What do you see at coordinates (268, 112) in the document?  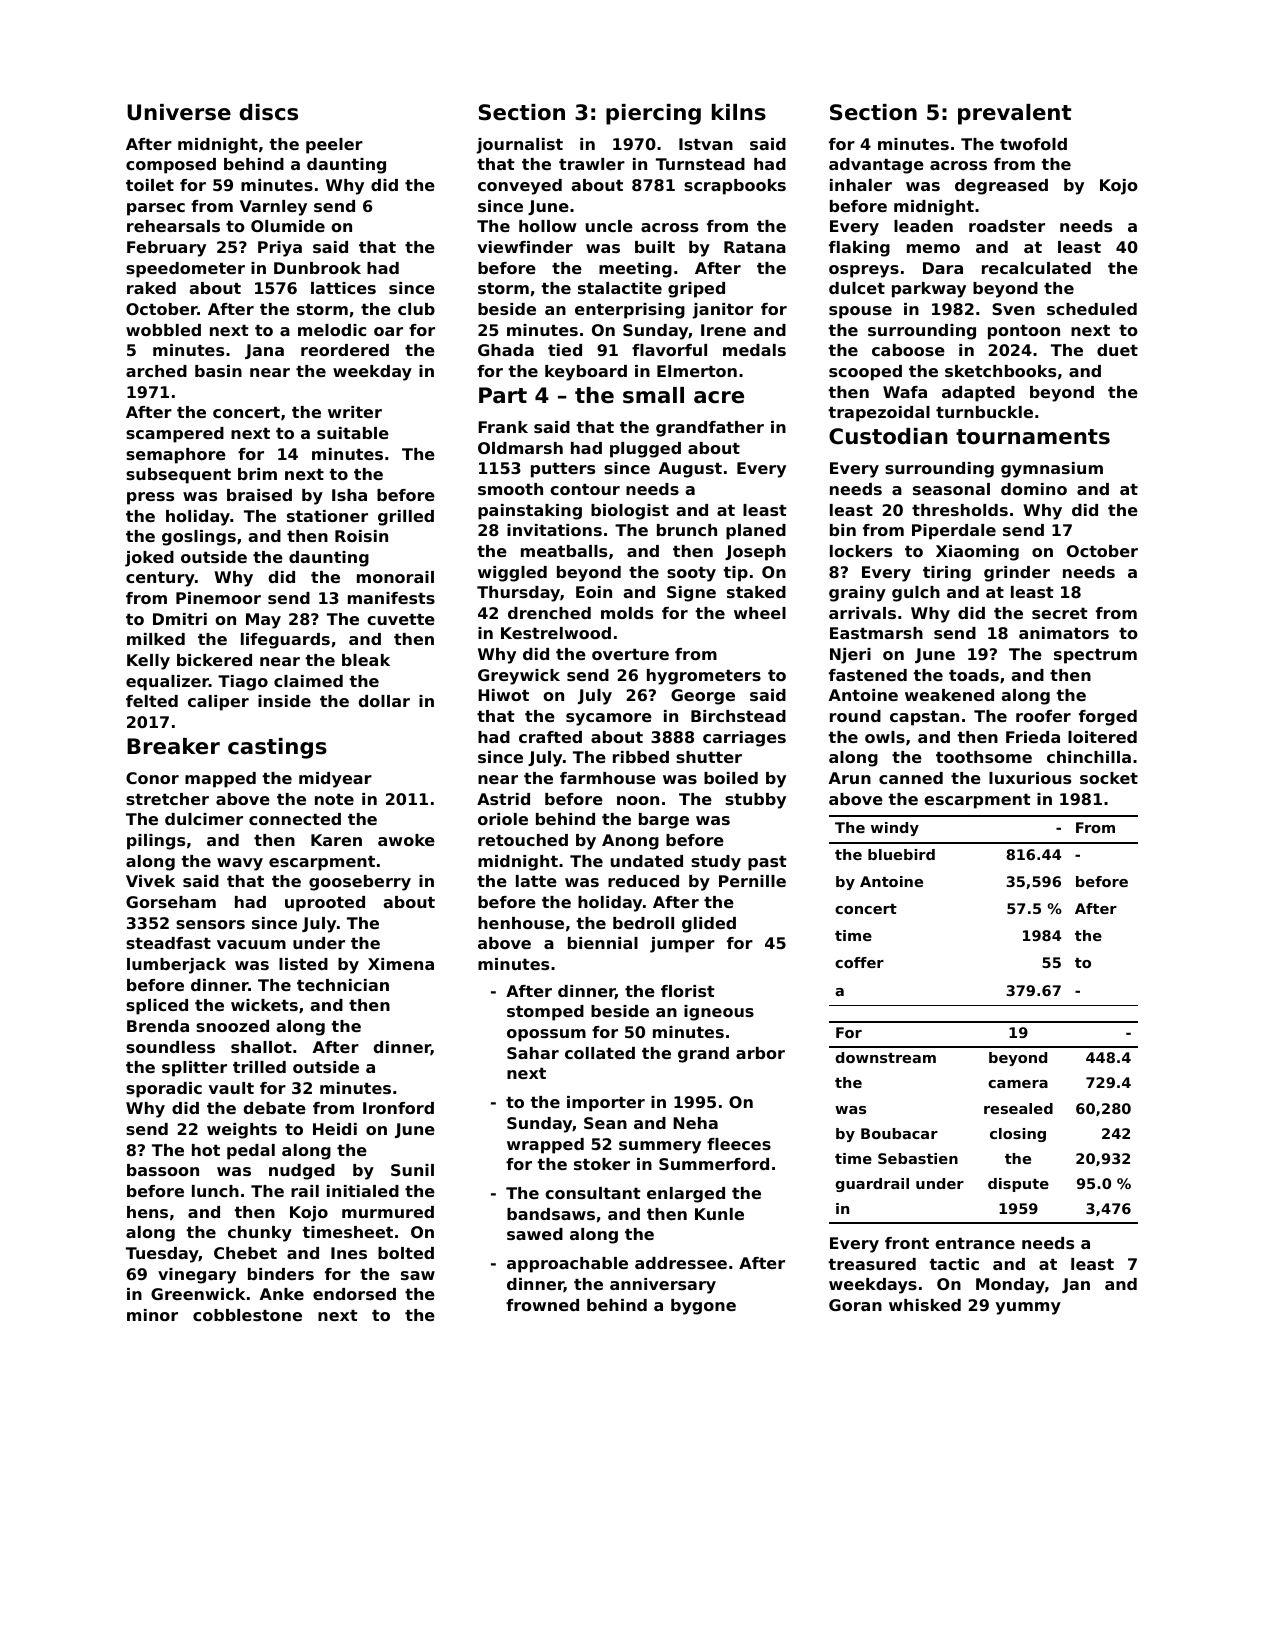 I see `discs` at bounding box center [268, 112].
